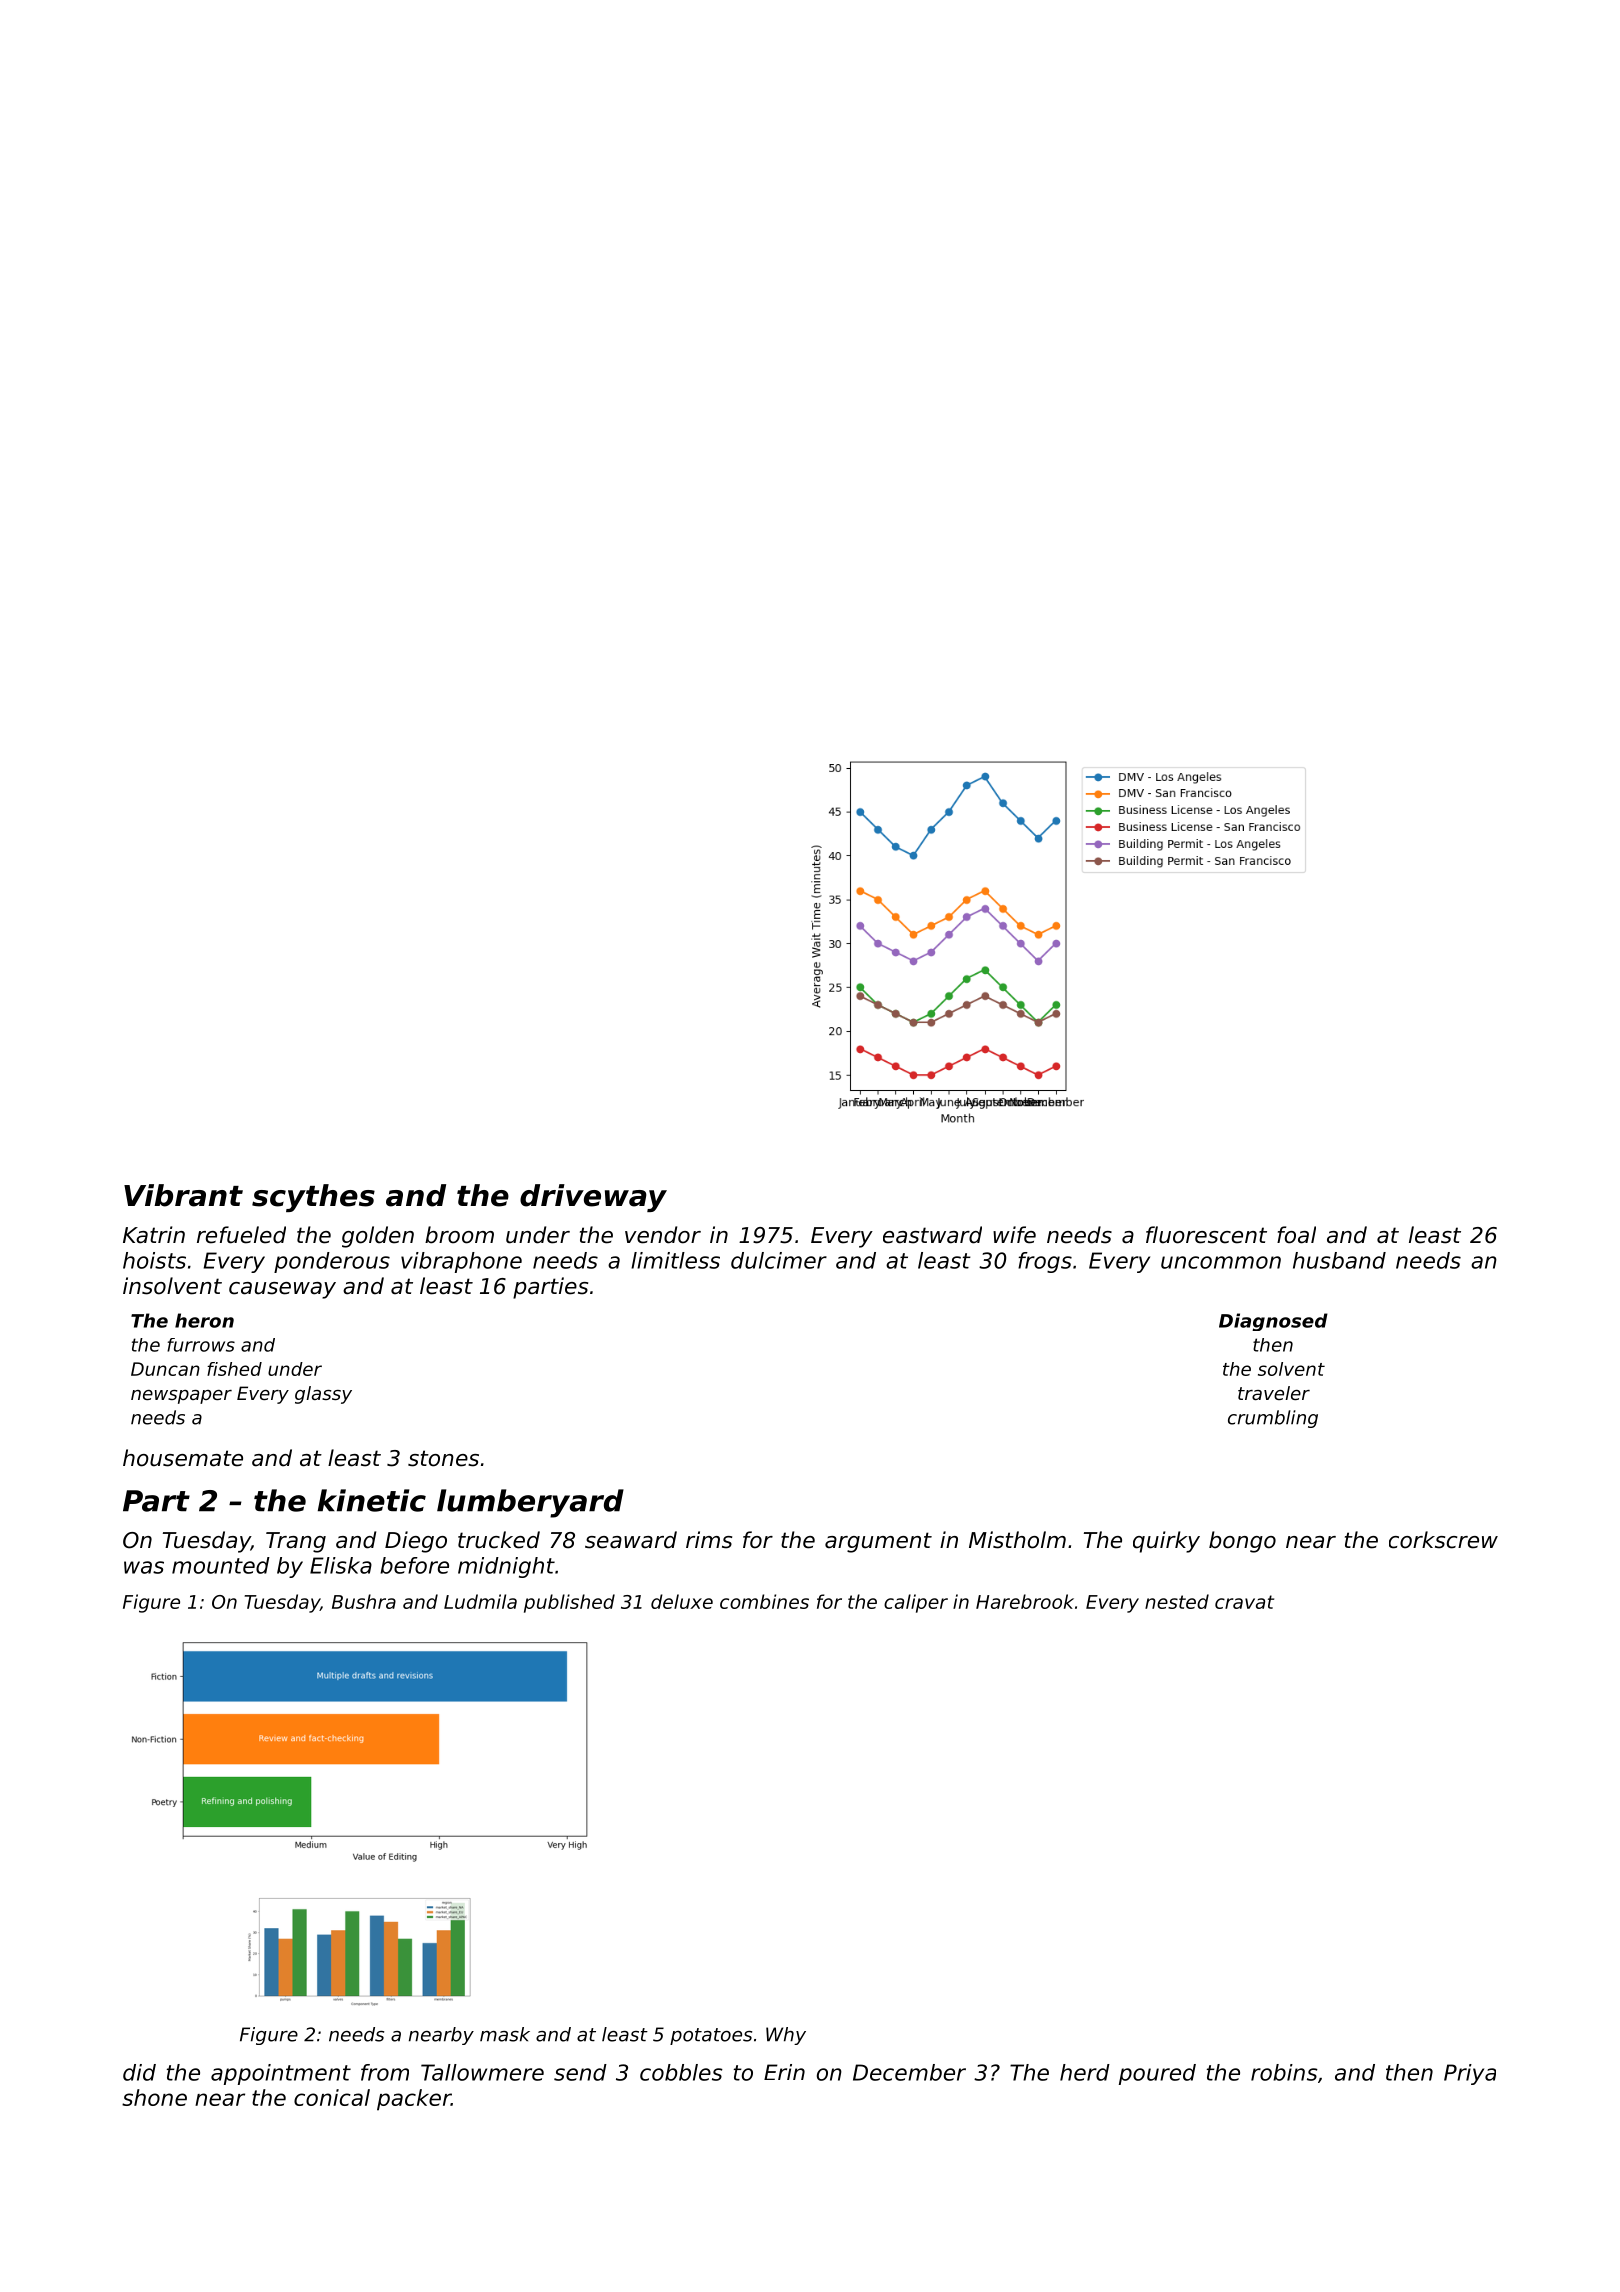 The height and width of the screenshot is (2292, 1620). Describe the element at coordinates (364, 1601) in the screenshot. I see `Bushra` at that location.
